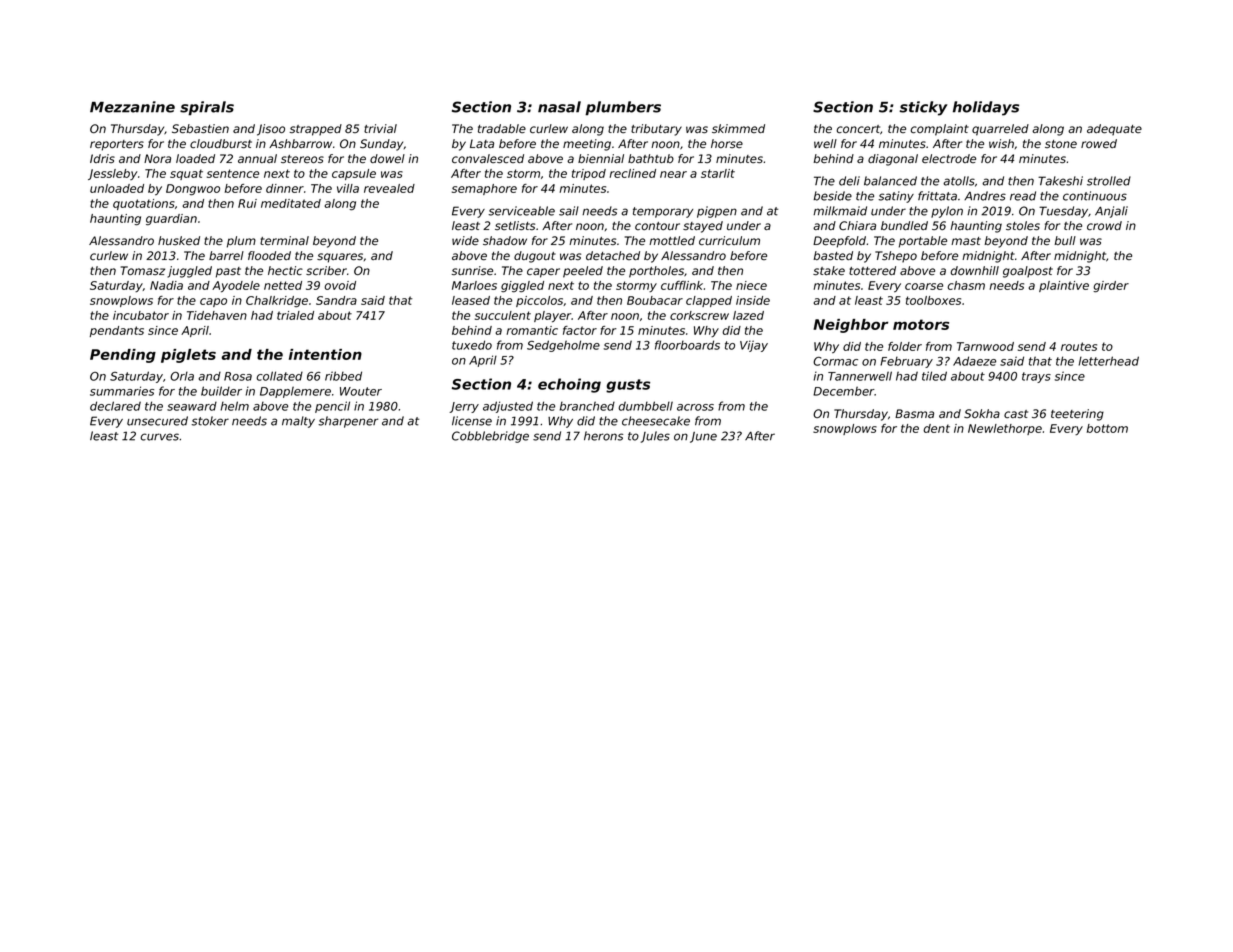  Describe the element at coordinates (587, 145) in the screenshot. I see `meeting` at that location.
